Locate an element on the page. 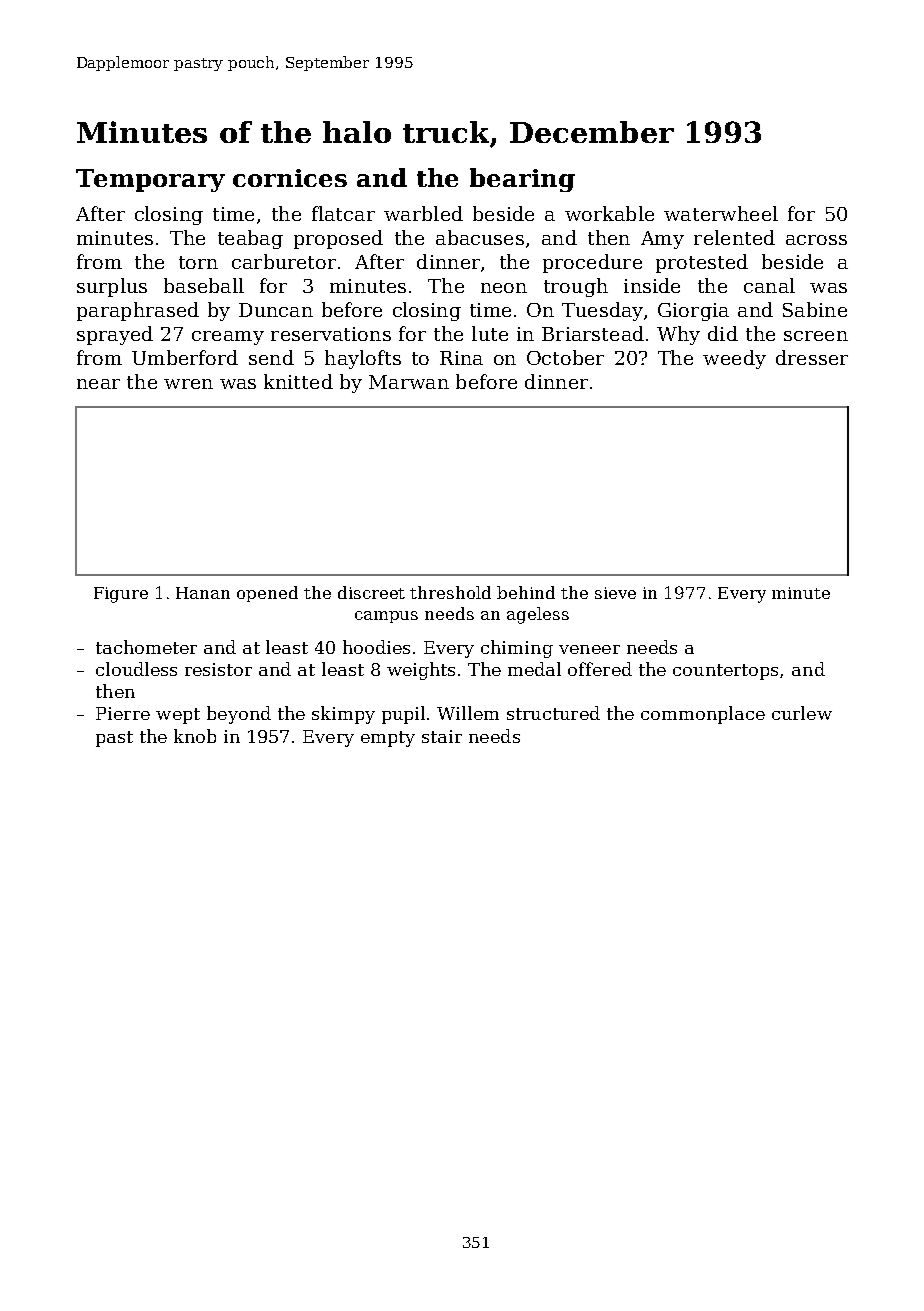  near is located at coordinates (98, 384).
